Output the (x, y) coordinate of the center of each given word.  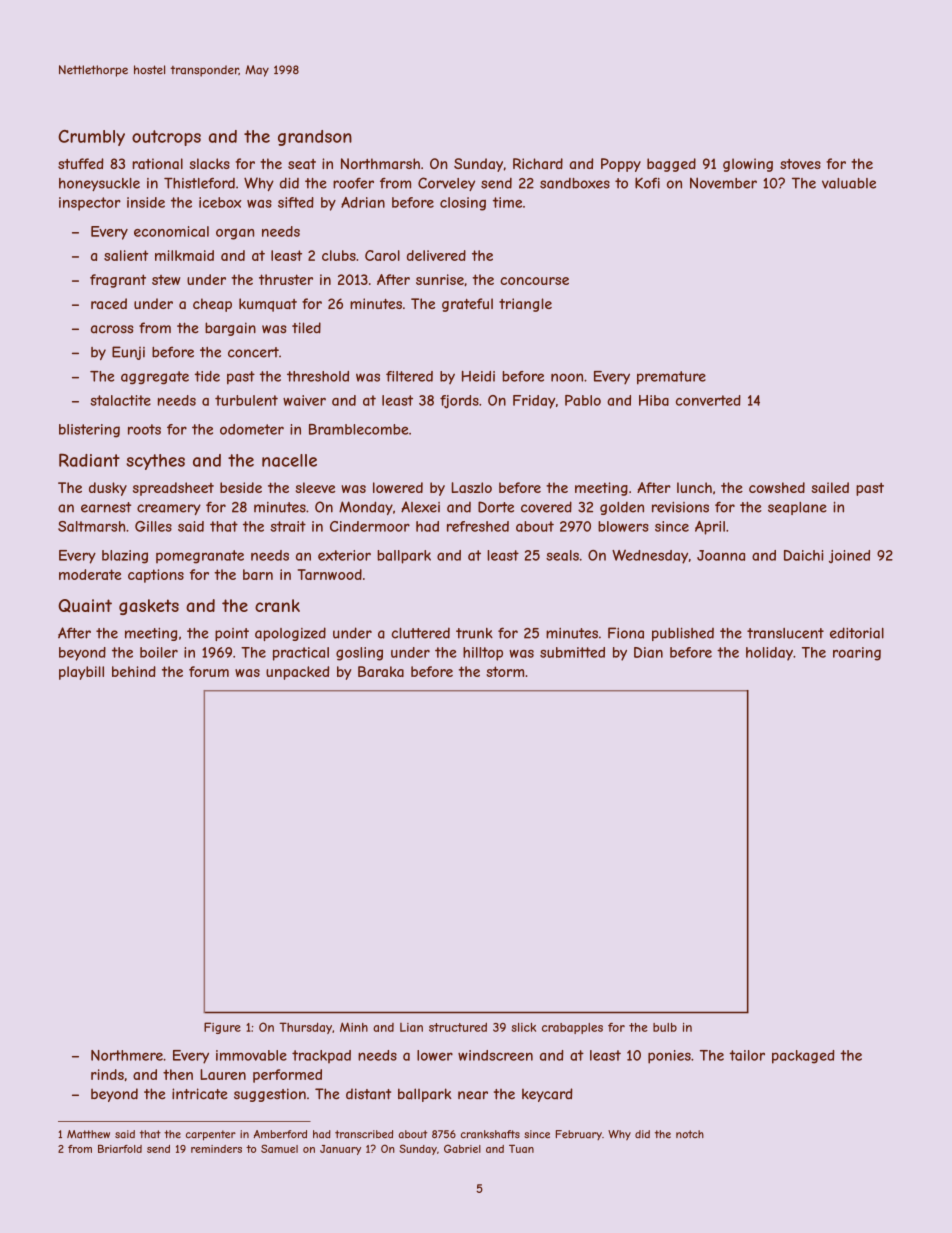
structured (458, 1027)
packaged (803, 1057)
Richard (538, 163)
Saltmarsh (91, 526)
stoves (800, 164)
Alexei (420, 507)
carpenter (211, 1135)
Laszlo (472, 487)
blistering (89, 431)
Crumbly (91, 138)
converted (708, 400)
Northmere (127, 1055)
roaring (857, 654)
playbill (81, 673)
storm (505, 671)
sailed (830, 487)
